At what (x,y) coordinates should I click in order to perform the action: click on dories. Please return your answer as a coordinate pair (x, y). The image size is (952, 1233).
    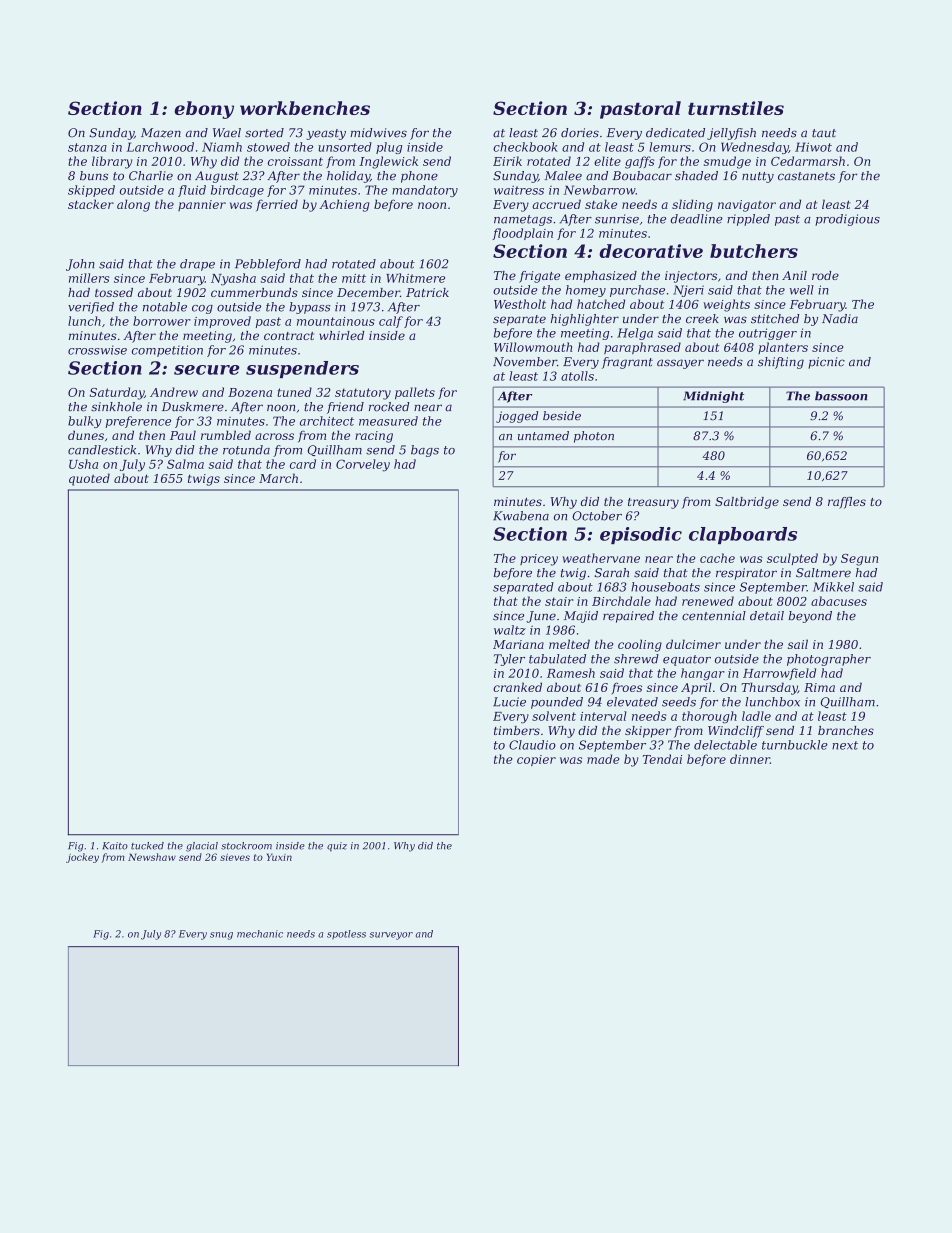
    Looking at the image, I should click on (580, 133).
